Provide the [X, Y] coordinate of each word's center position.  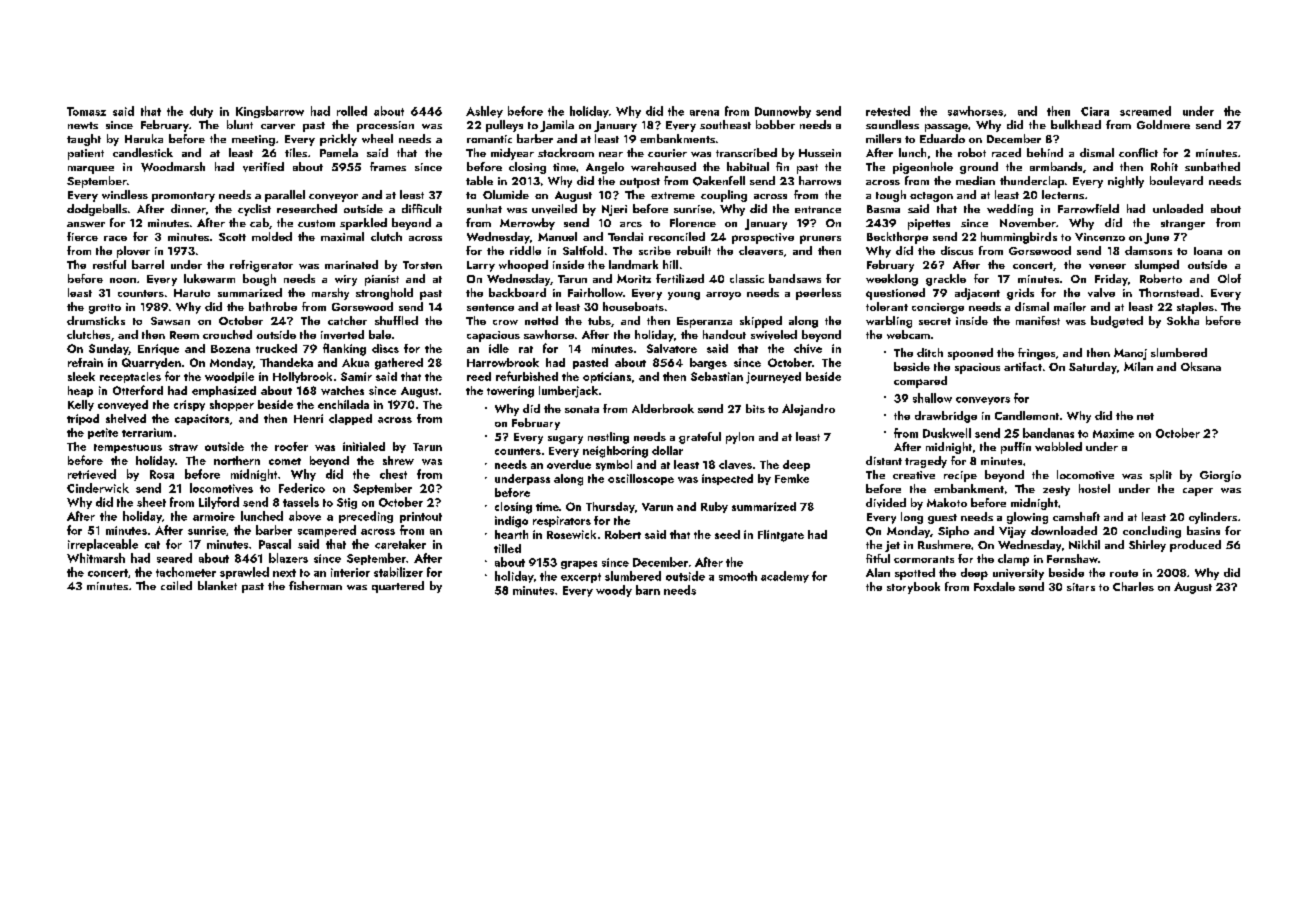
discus [957, 250]
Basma [883, 209]
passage [946, 128]
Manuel [557, 236]
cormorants [924, 559]
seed [727, 534]
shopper [232, 405]
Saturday [1093, 368]
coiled [176, 585]
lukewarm [209, 278]
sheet [151, 502]
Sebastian [717, 376]
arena [704, 113]
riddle [525, 250]
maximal [342, 236]
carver [278, 126]
